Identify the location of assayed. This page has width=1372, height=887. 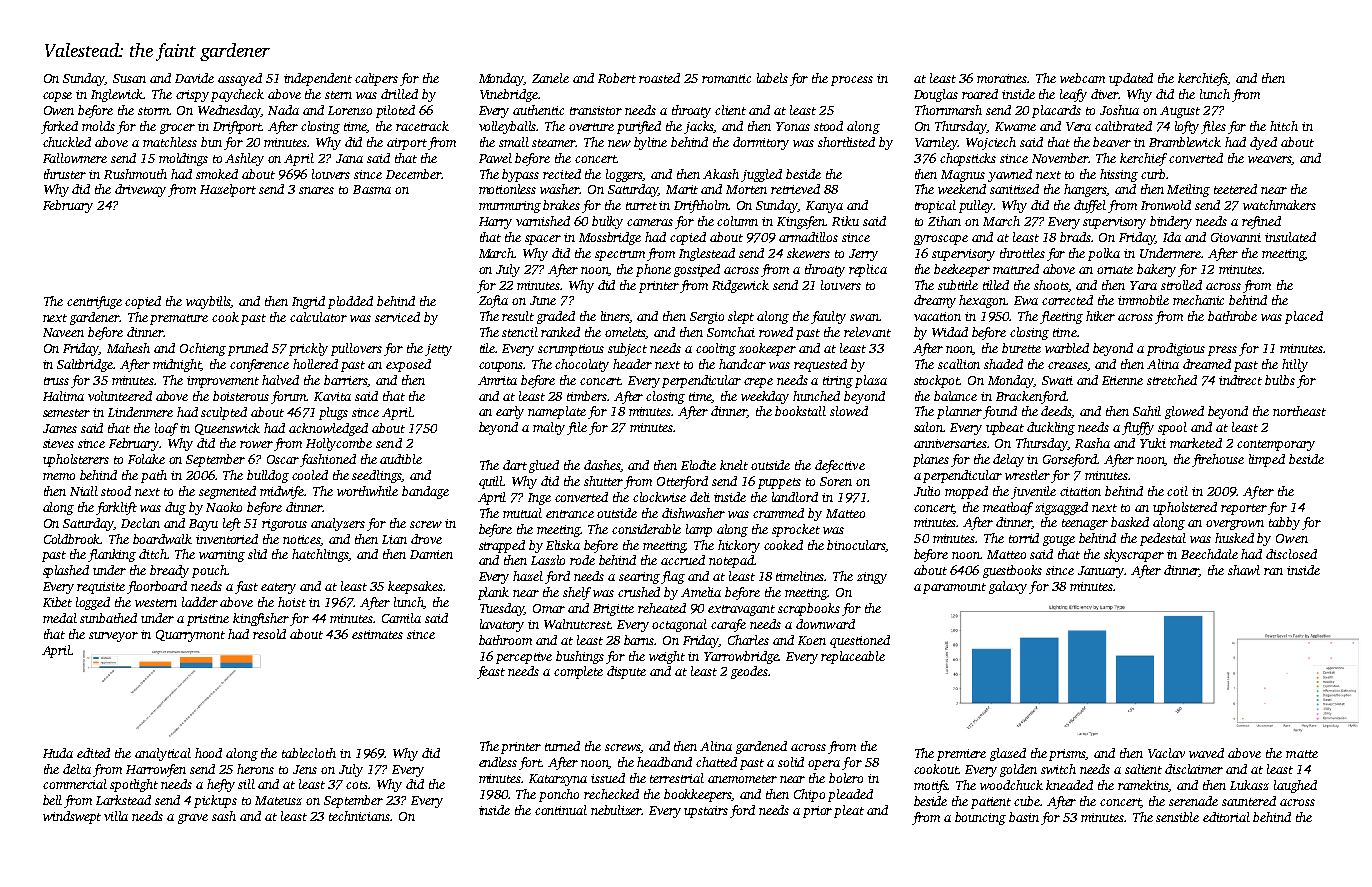
(240, 79).
